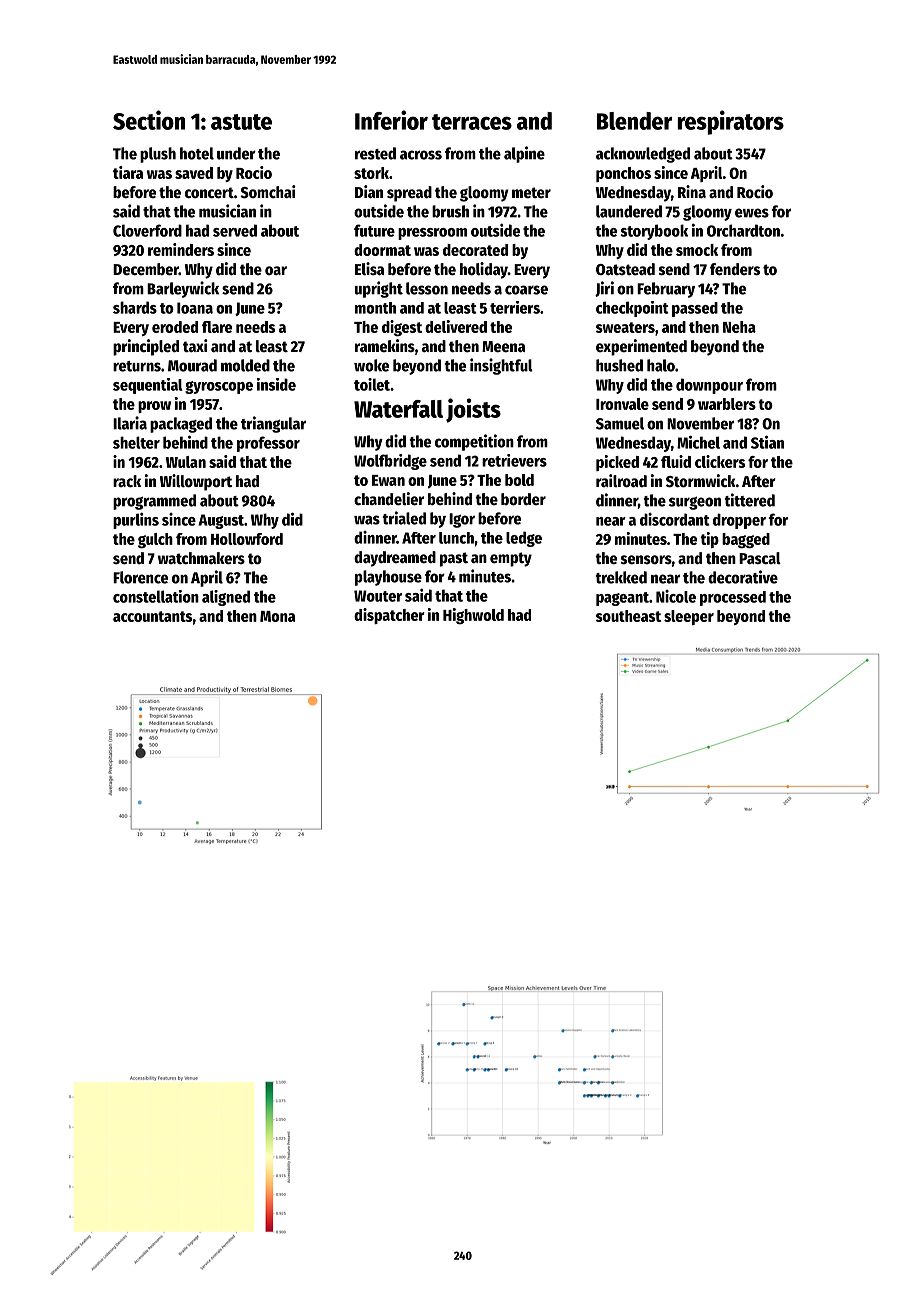  Describe the element at coordinates (523, 499) in the screenshot. I see `border` at that location.
